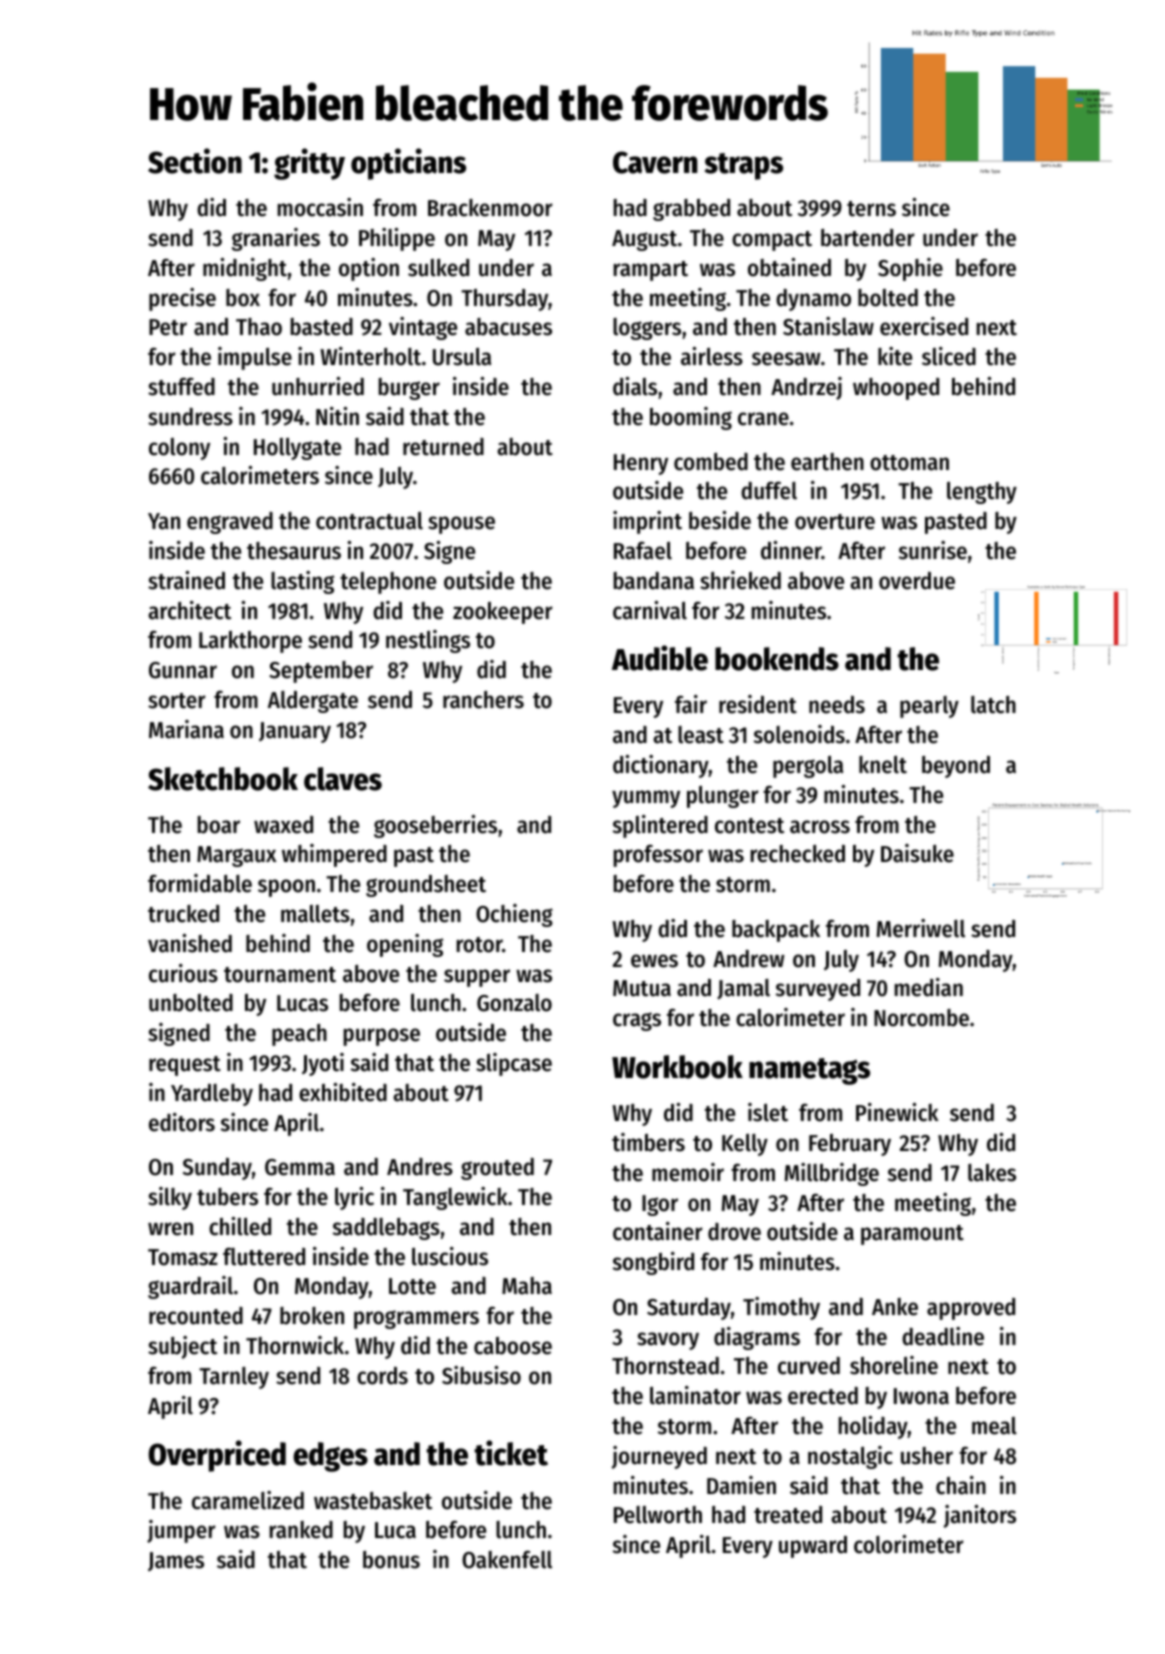  I want to click on jumper, so click(181, 1531).
